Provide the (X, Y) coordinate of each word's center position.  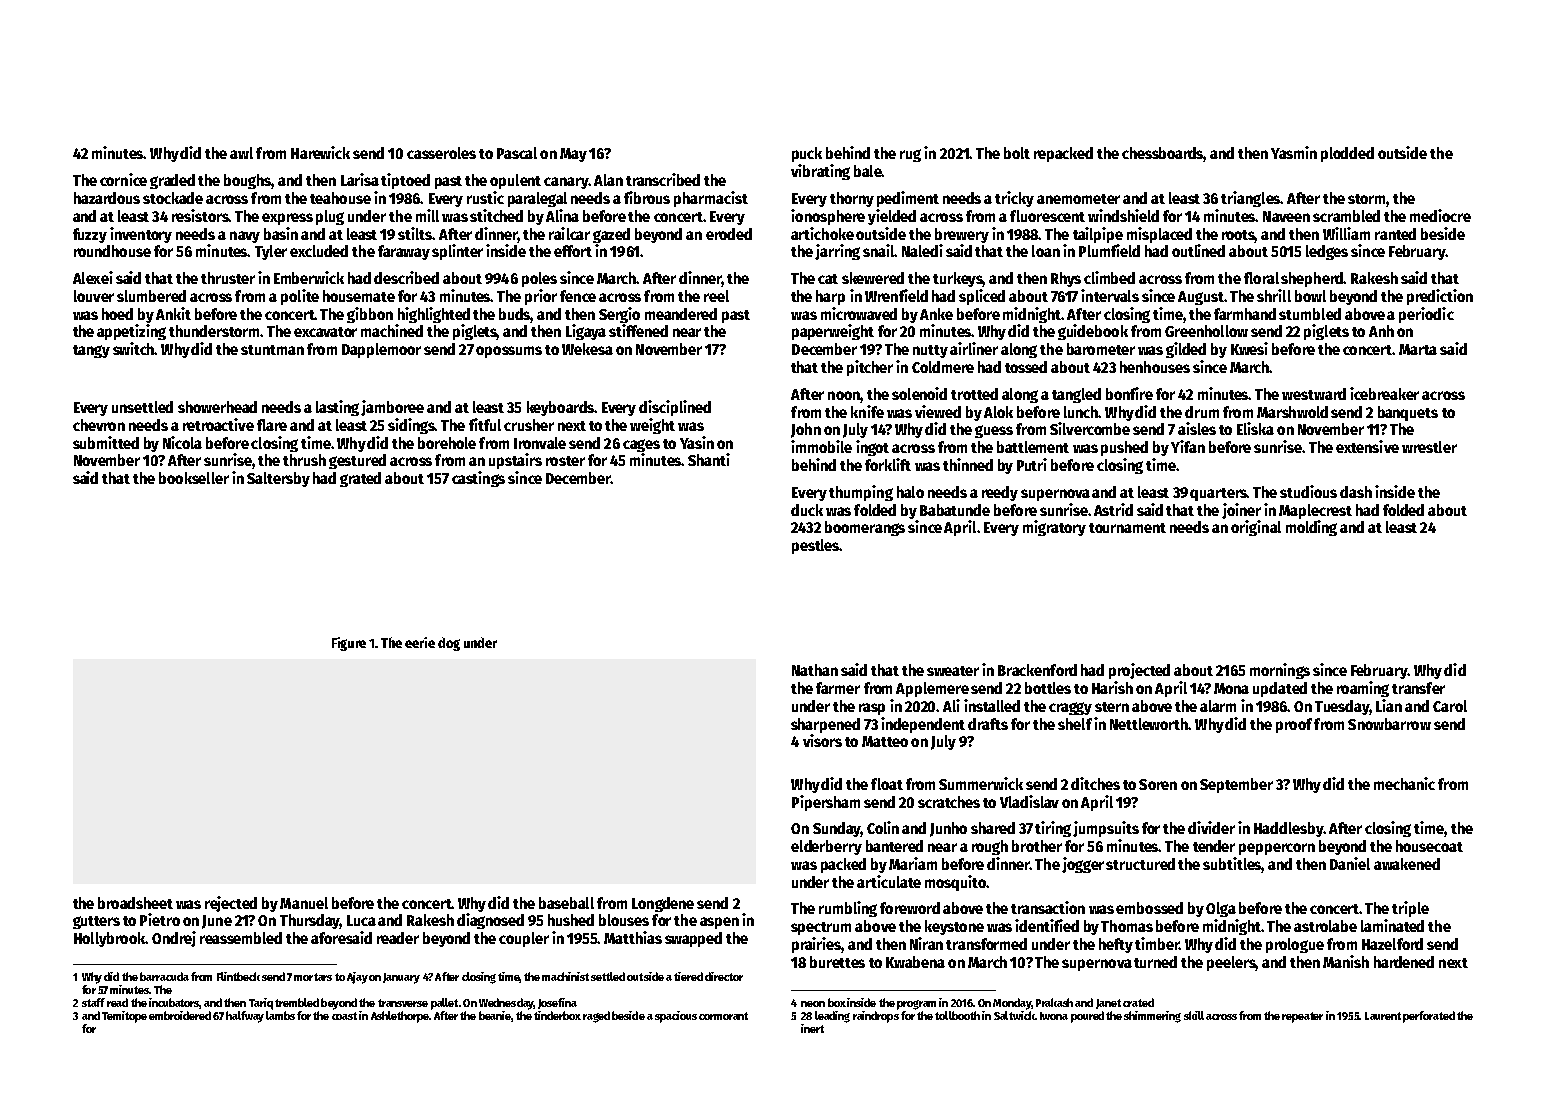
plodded (1347, 154)
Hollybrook (110, 939)
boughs (248, 181)
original (1256, 528)
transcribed (663, 179)
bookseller (194, 478)
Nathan (815, 670)
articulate (889, 881)
